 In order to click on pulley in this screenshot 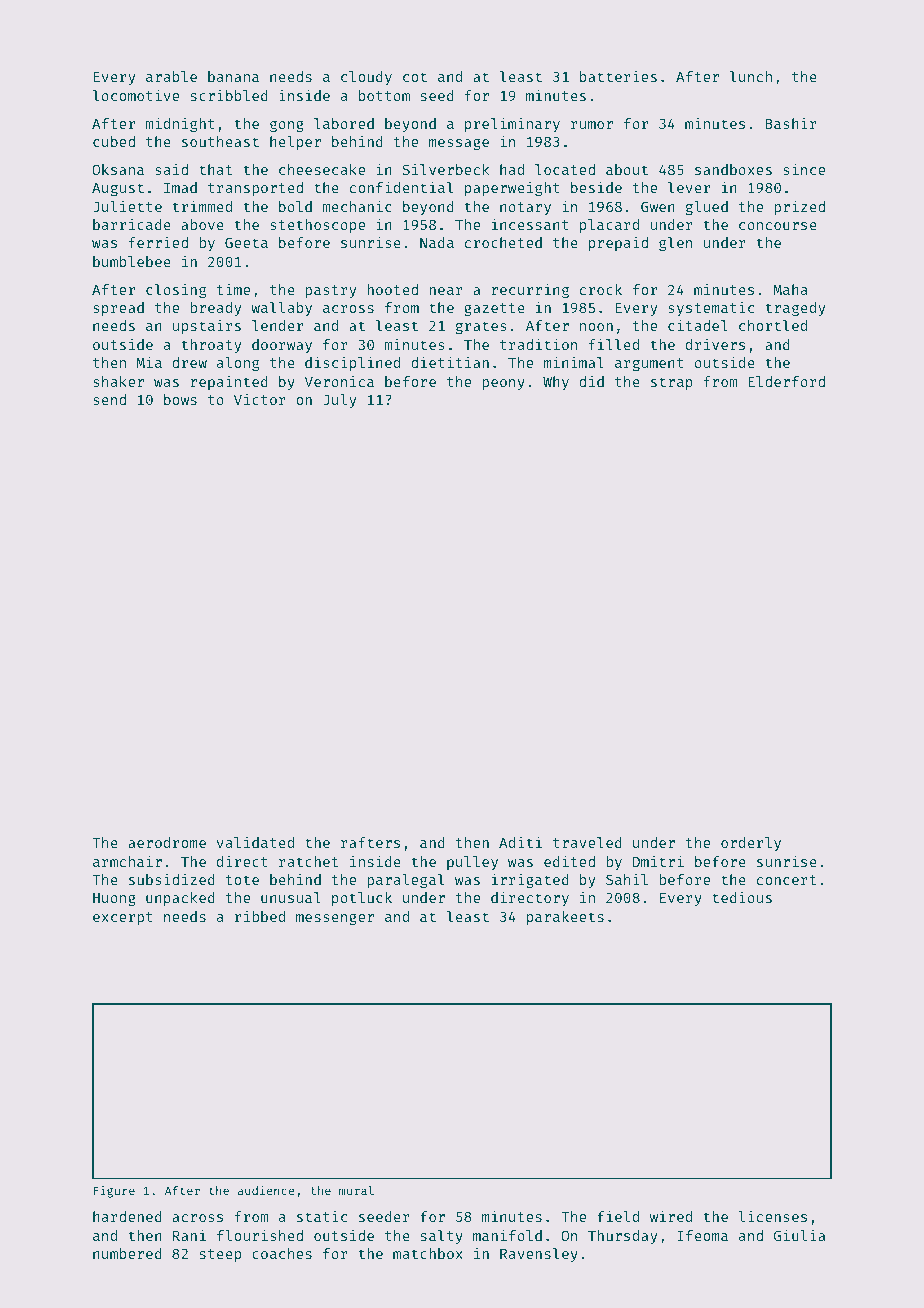, I will do `click(472, 863)`.
